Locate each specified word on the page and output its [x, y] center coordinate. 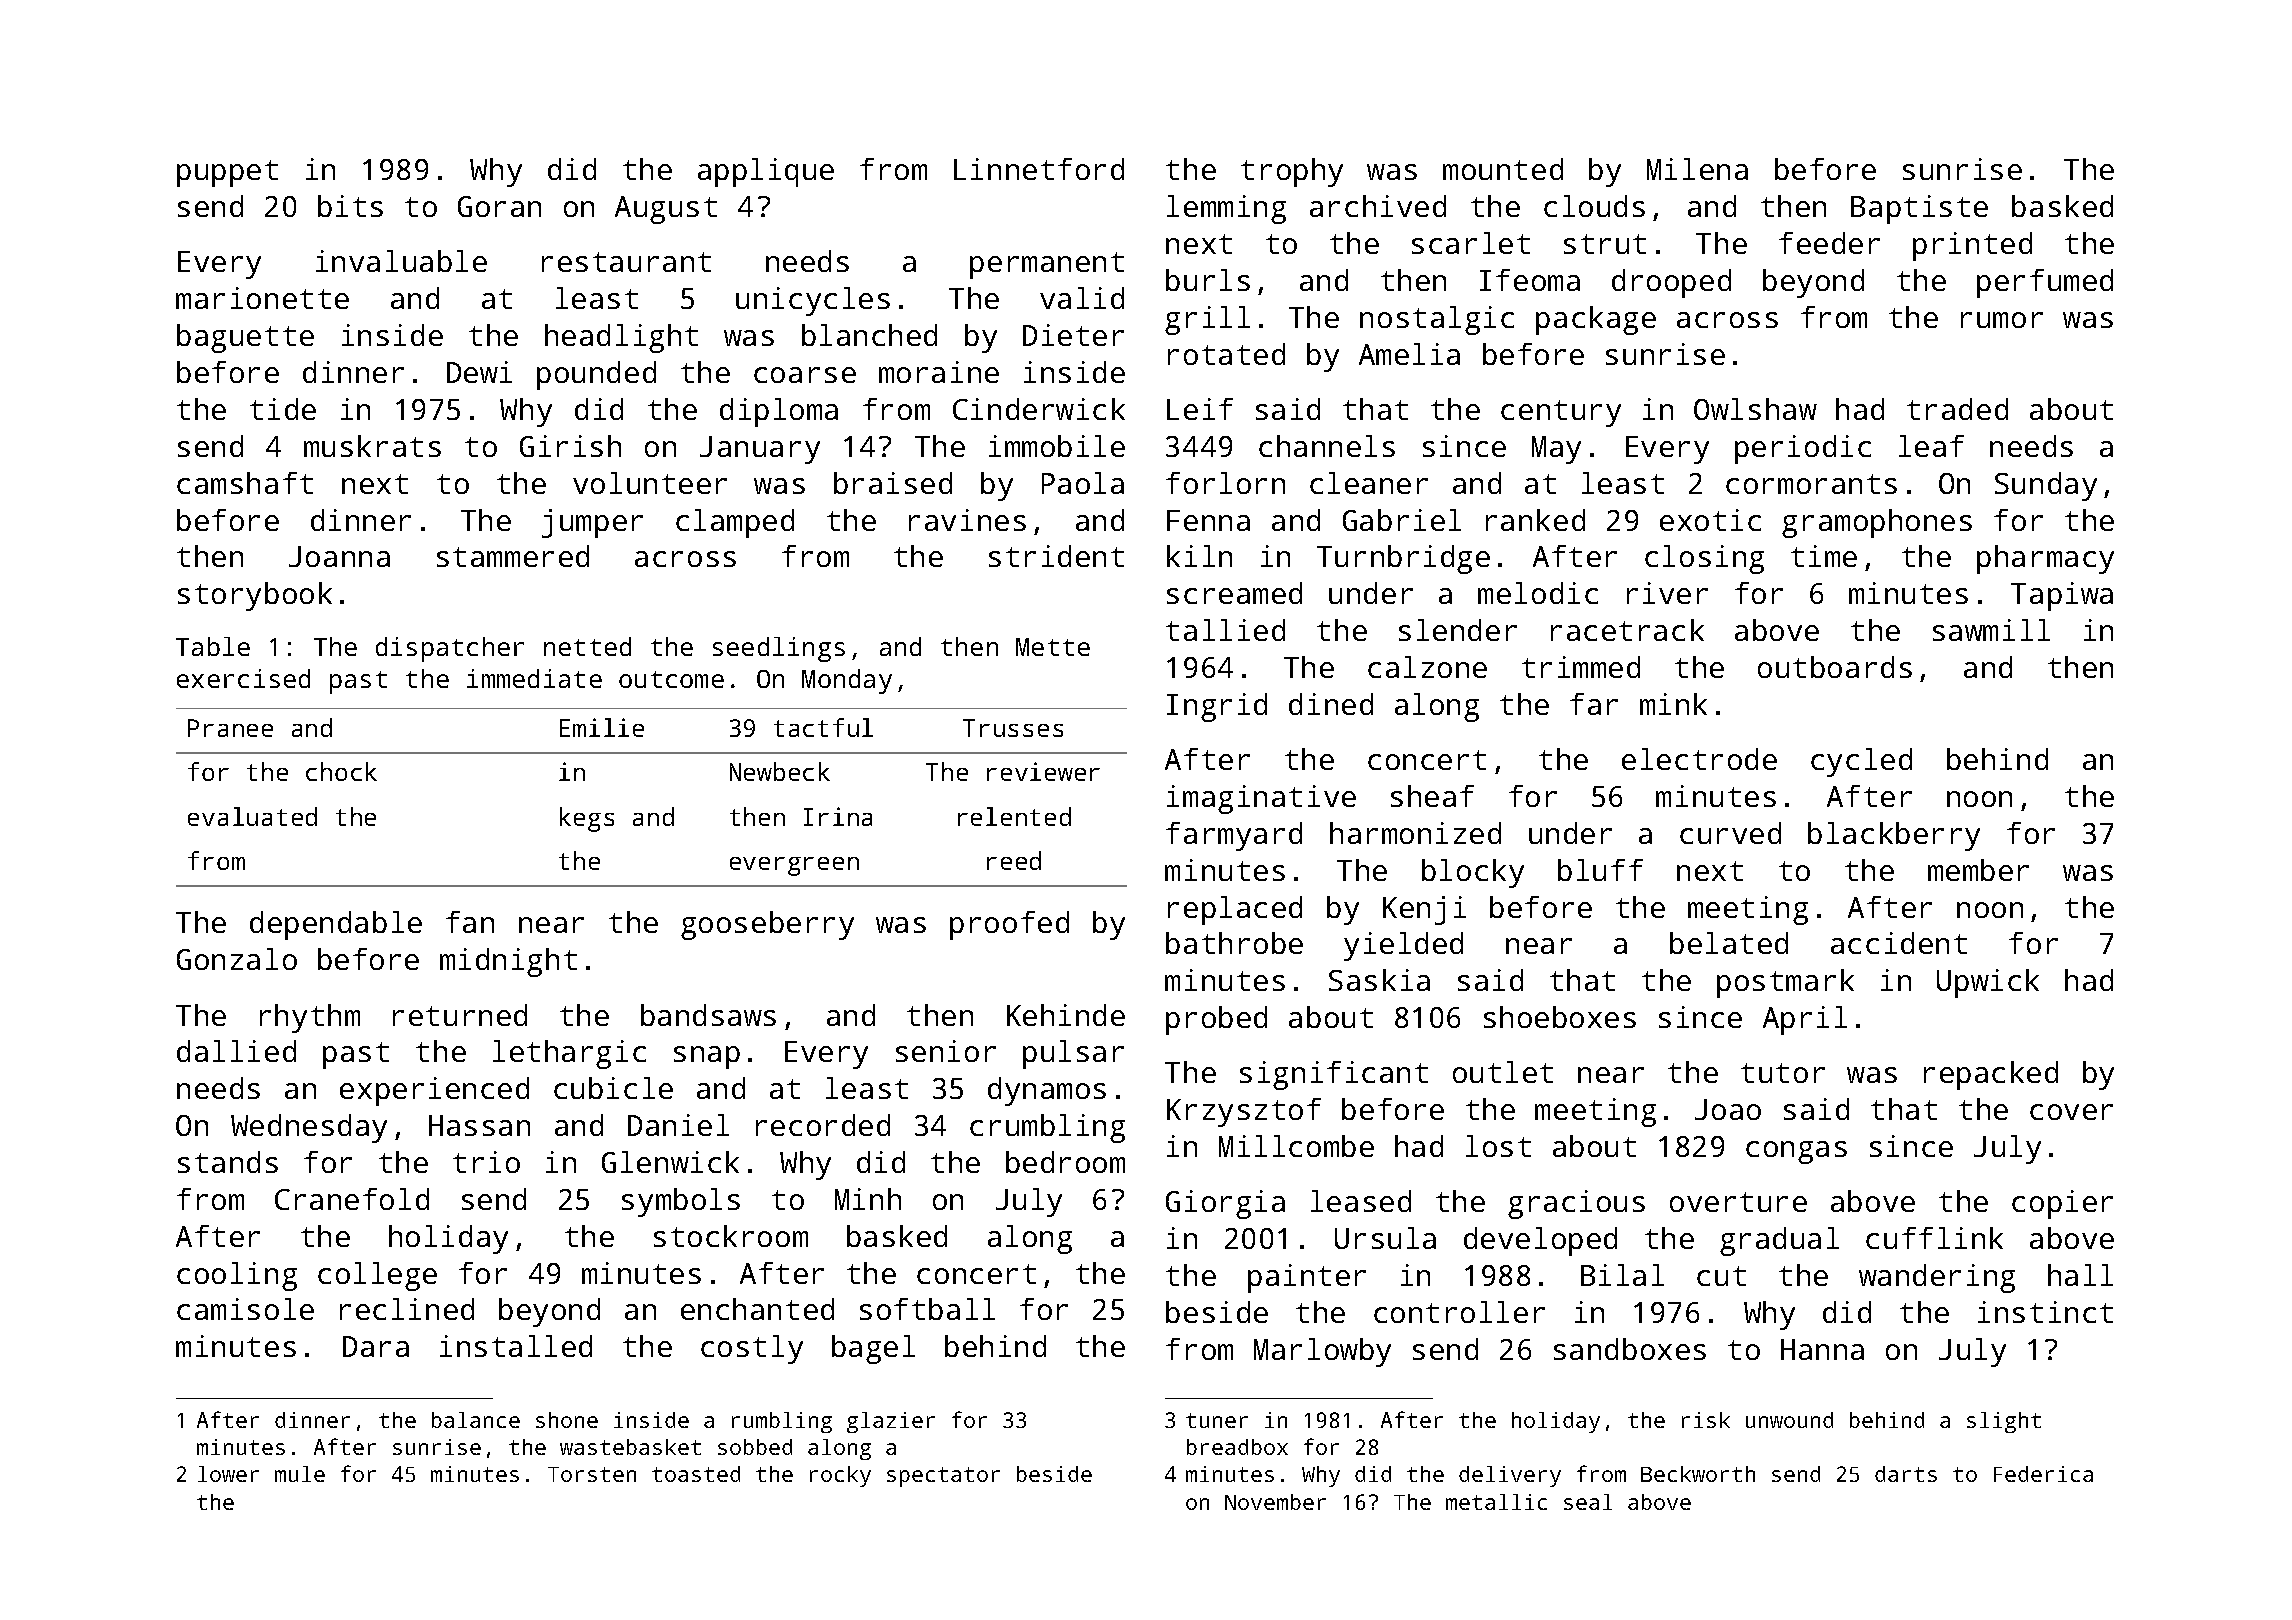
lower [228, 1474]
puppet [227, 173]
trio [486, 1162]
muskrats [372, 446]
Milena [1697, 169]
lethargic [569, 1054]
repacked [1991, 1075]
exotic [1710, 520]
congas [1796, 1152]
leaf [1931, 446]
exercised [243, 678]
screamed [1234, 593]
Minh [868, 1199]
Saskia [1379, 980]
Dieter [1073, 335]
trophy [1292, 172]
